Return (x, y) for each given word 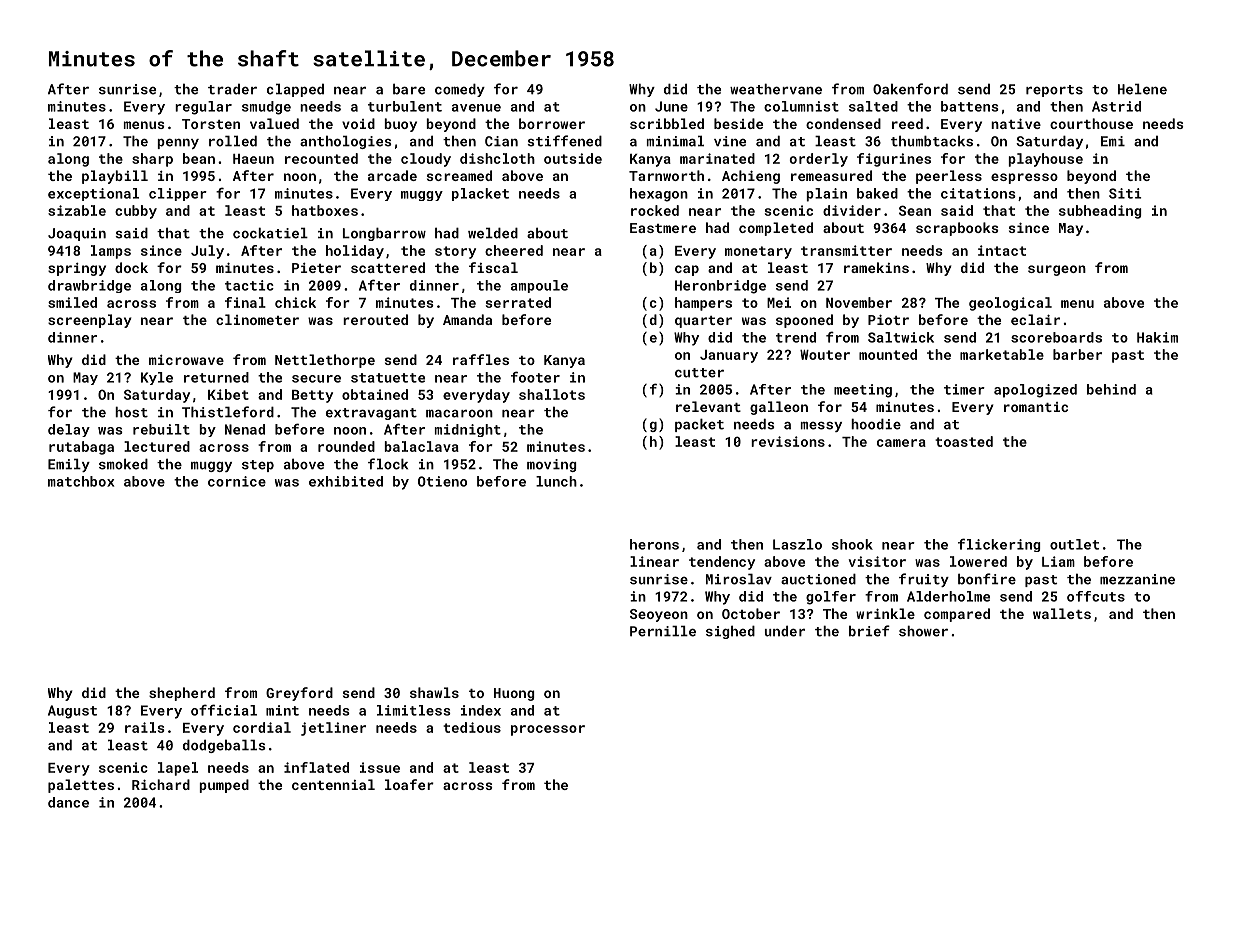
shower (923, 631)
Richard (161, 784)
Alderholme (948, 596)
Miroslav (739, 579)
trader (232, 89)
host (131, 412)
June (671, 106)
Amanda (467, 319)
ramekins (876, 267)
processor (548, 730)
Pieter (316, 268)
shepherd (182, 694)
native (1016, 123)
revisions (788, 441)
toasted (964, 441)
